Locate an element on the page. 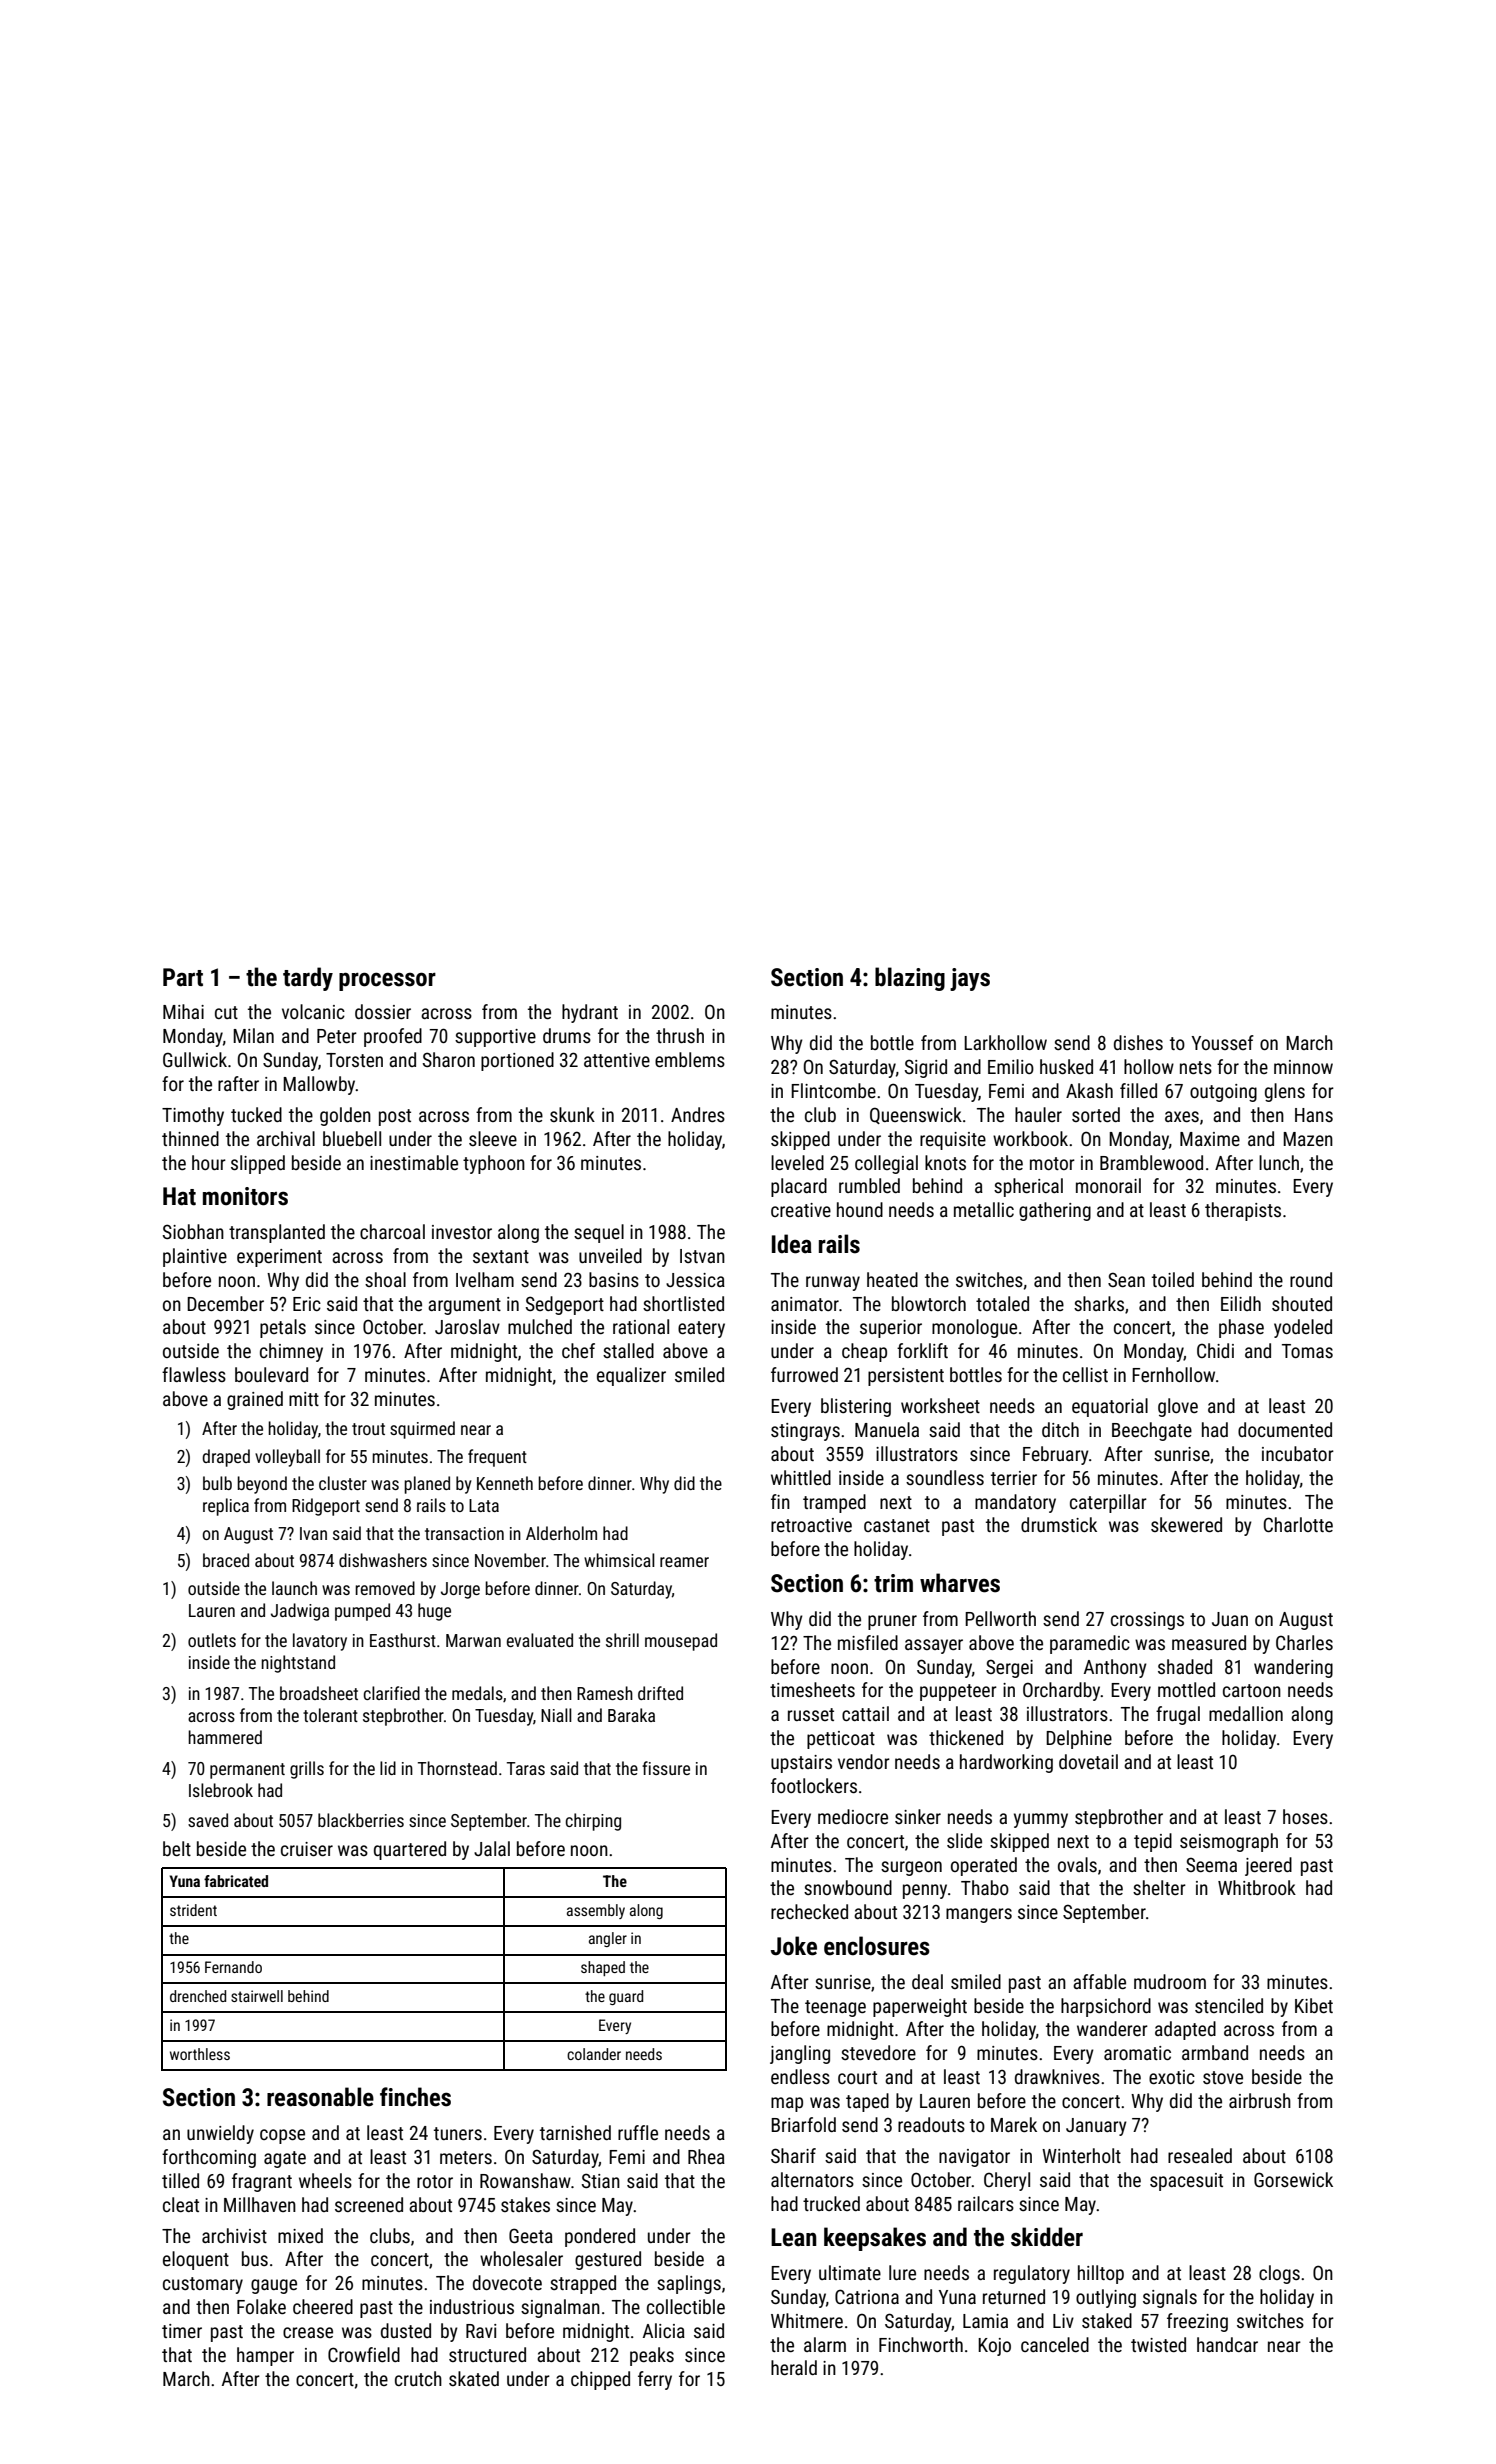 This page has height=2464, width=1496. Istvan is located at coordinates (702, 1256).
